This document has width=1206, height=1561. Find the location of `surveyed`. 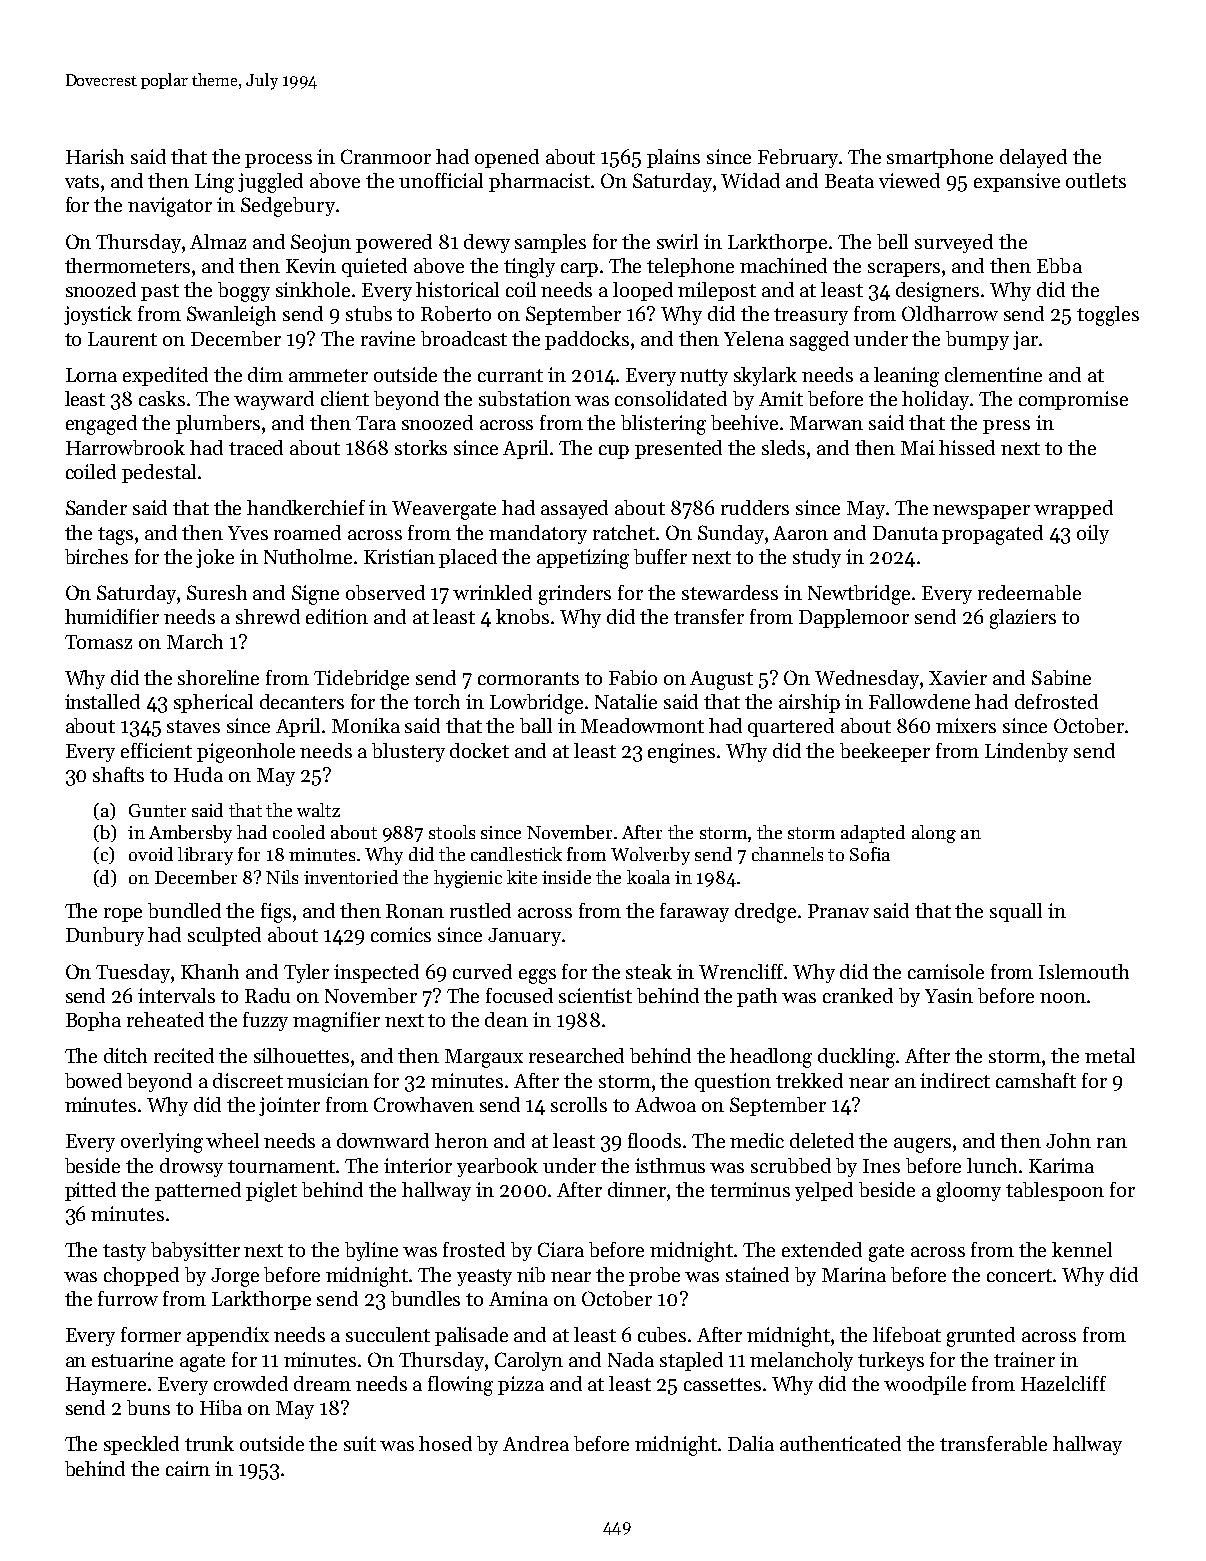

surveyed is located at coordinates (954, 243).
